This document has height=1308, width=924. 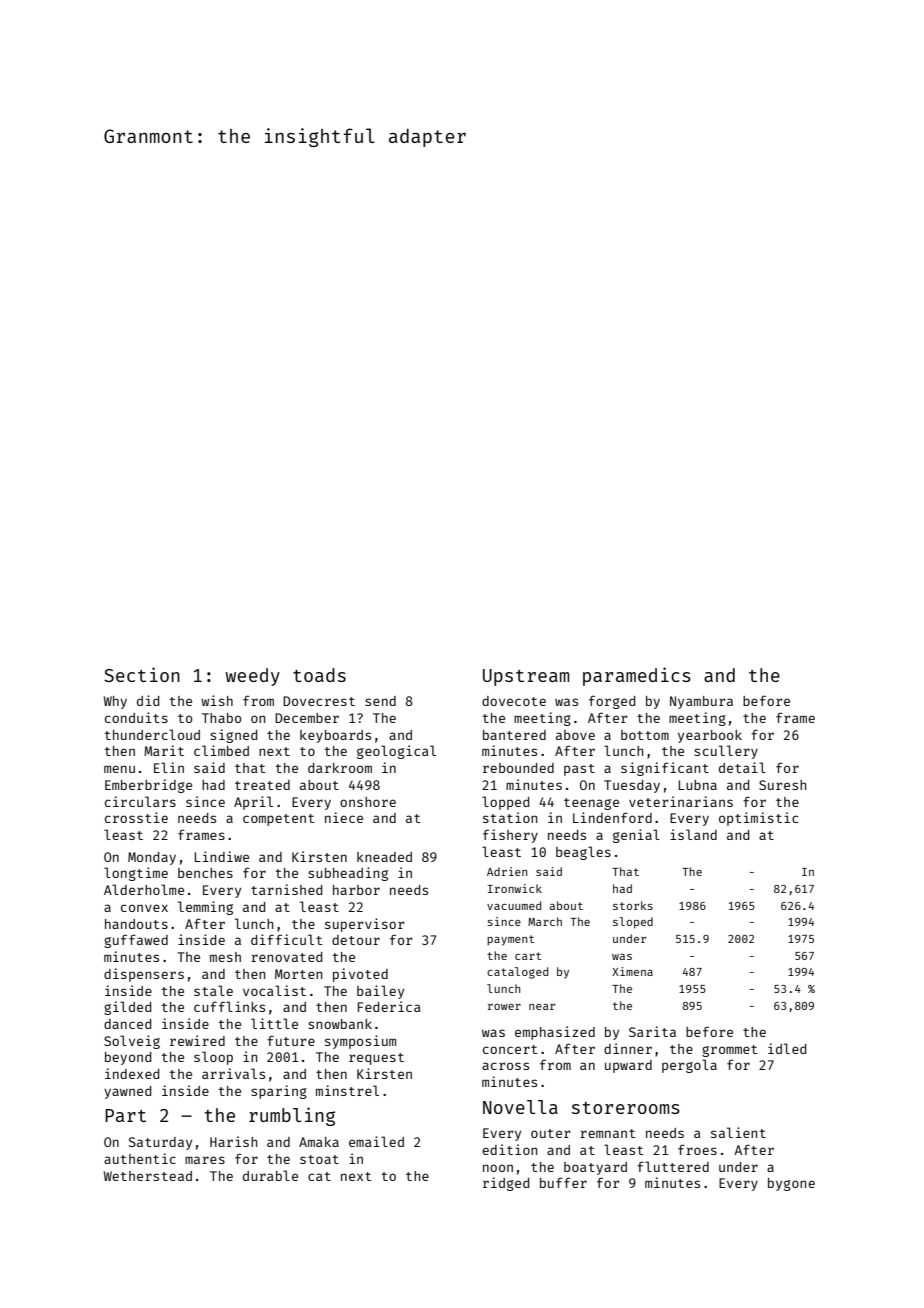 I want to click on kneaded, so click(x=384, y=857).
